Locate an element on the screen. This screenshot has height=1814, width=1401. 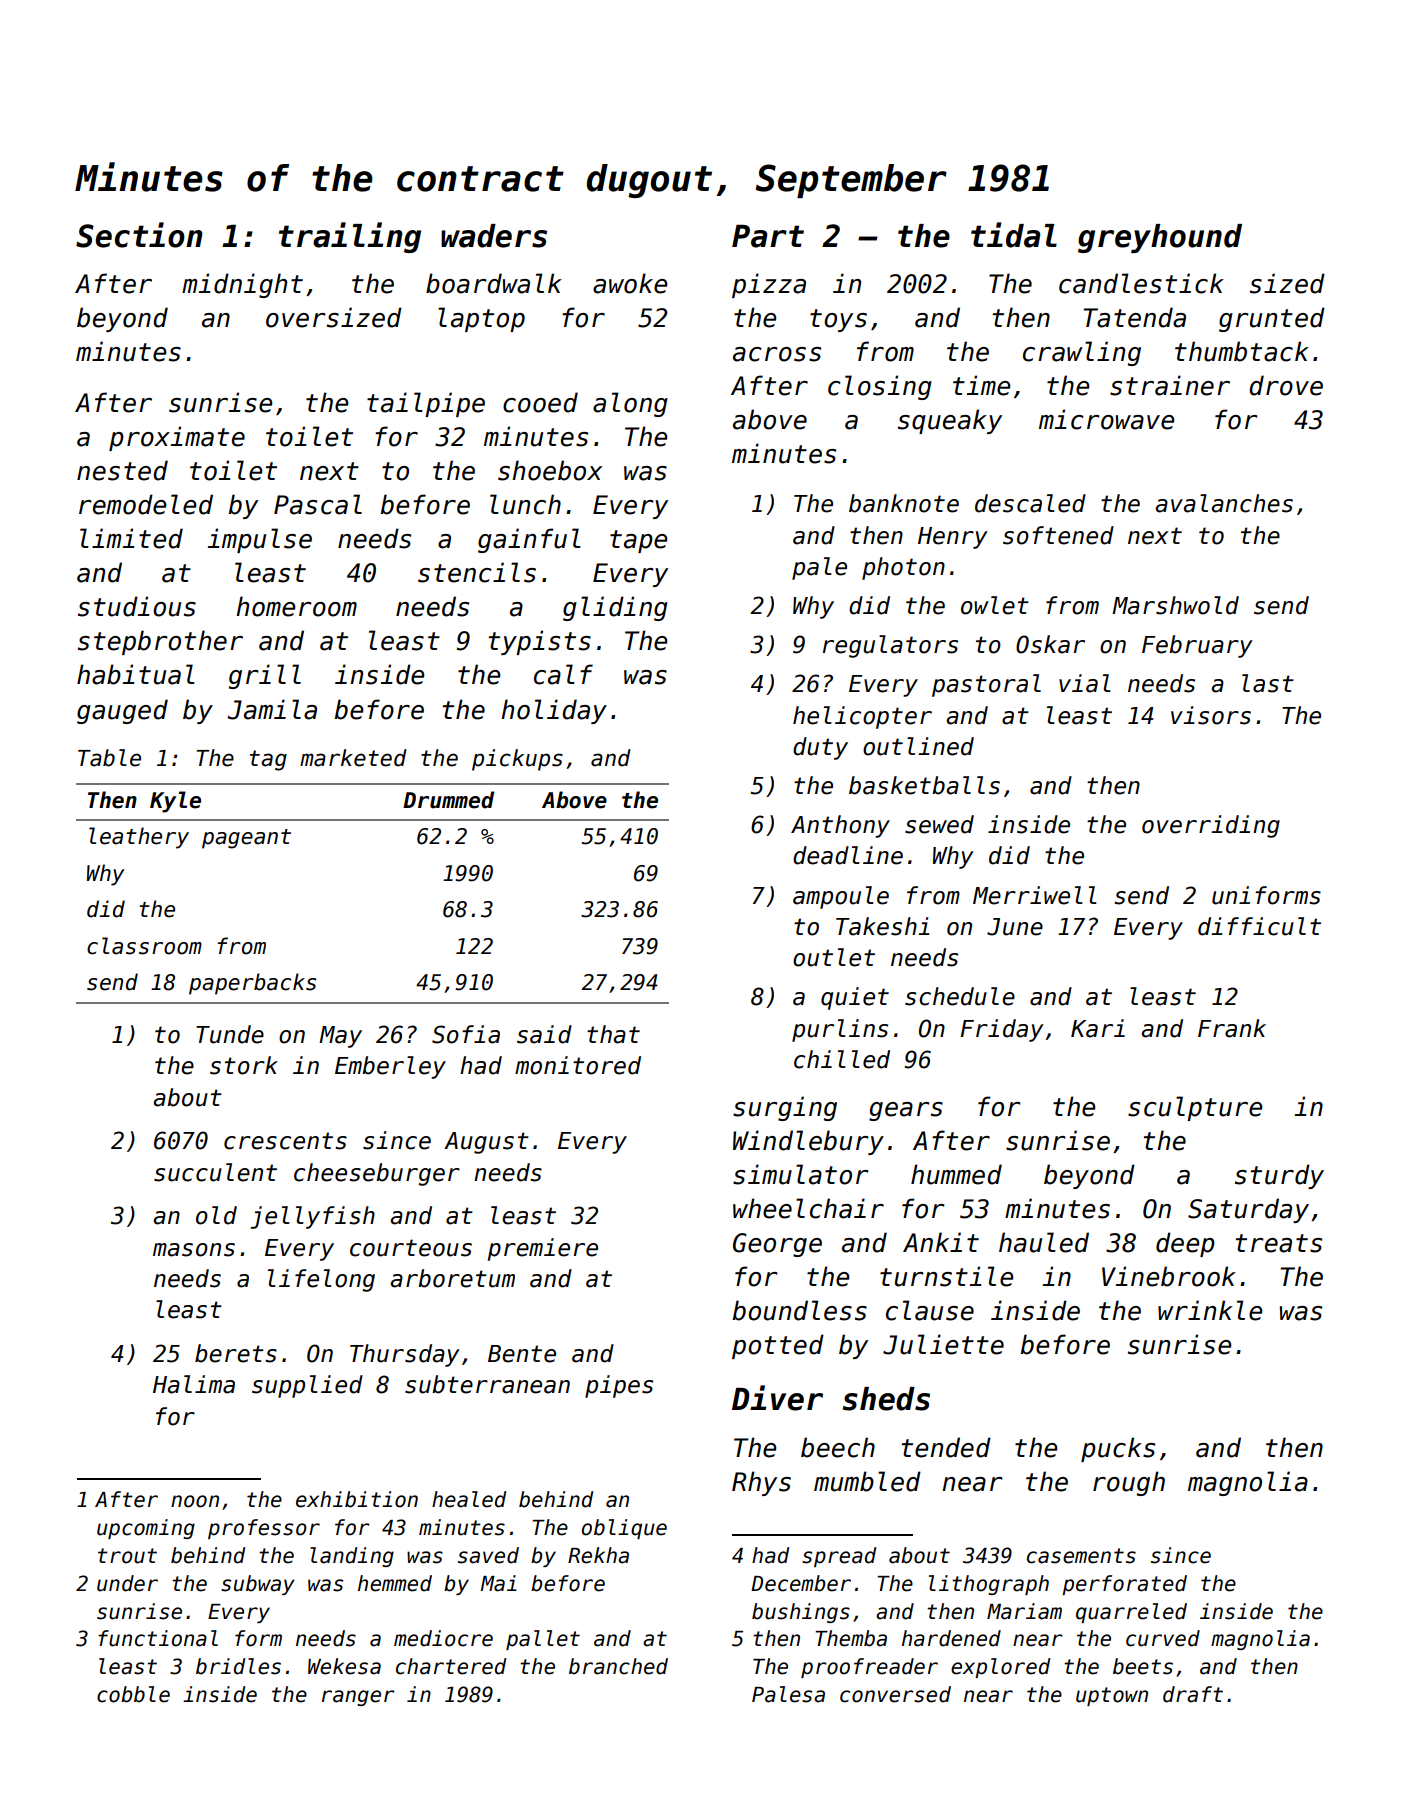
Part is located at coordinates (768, 236).
